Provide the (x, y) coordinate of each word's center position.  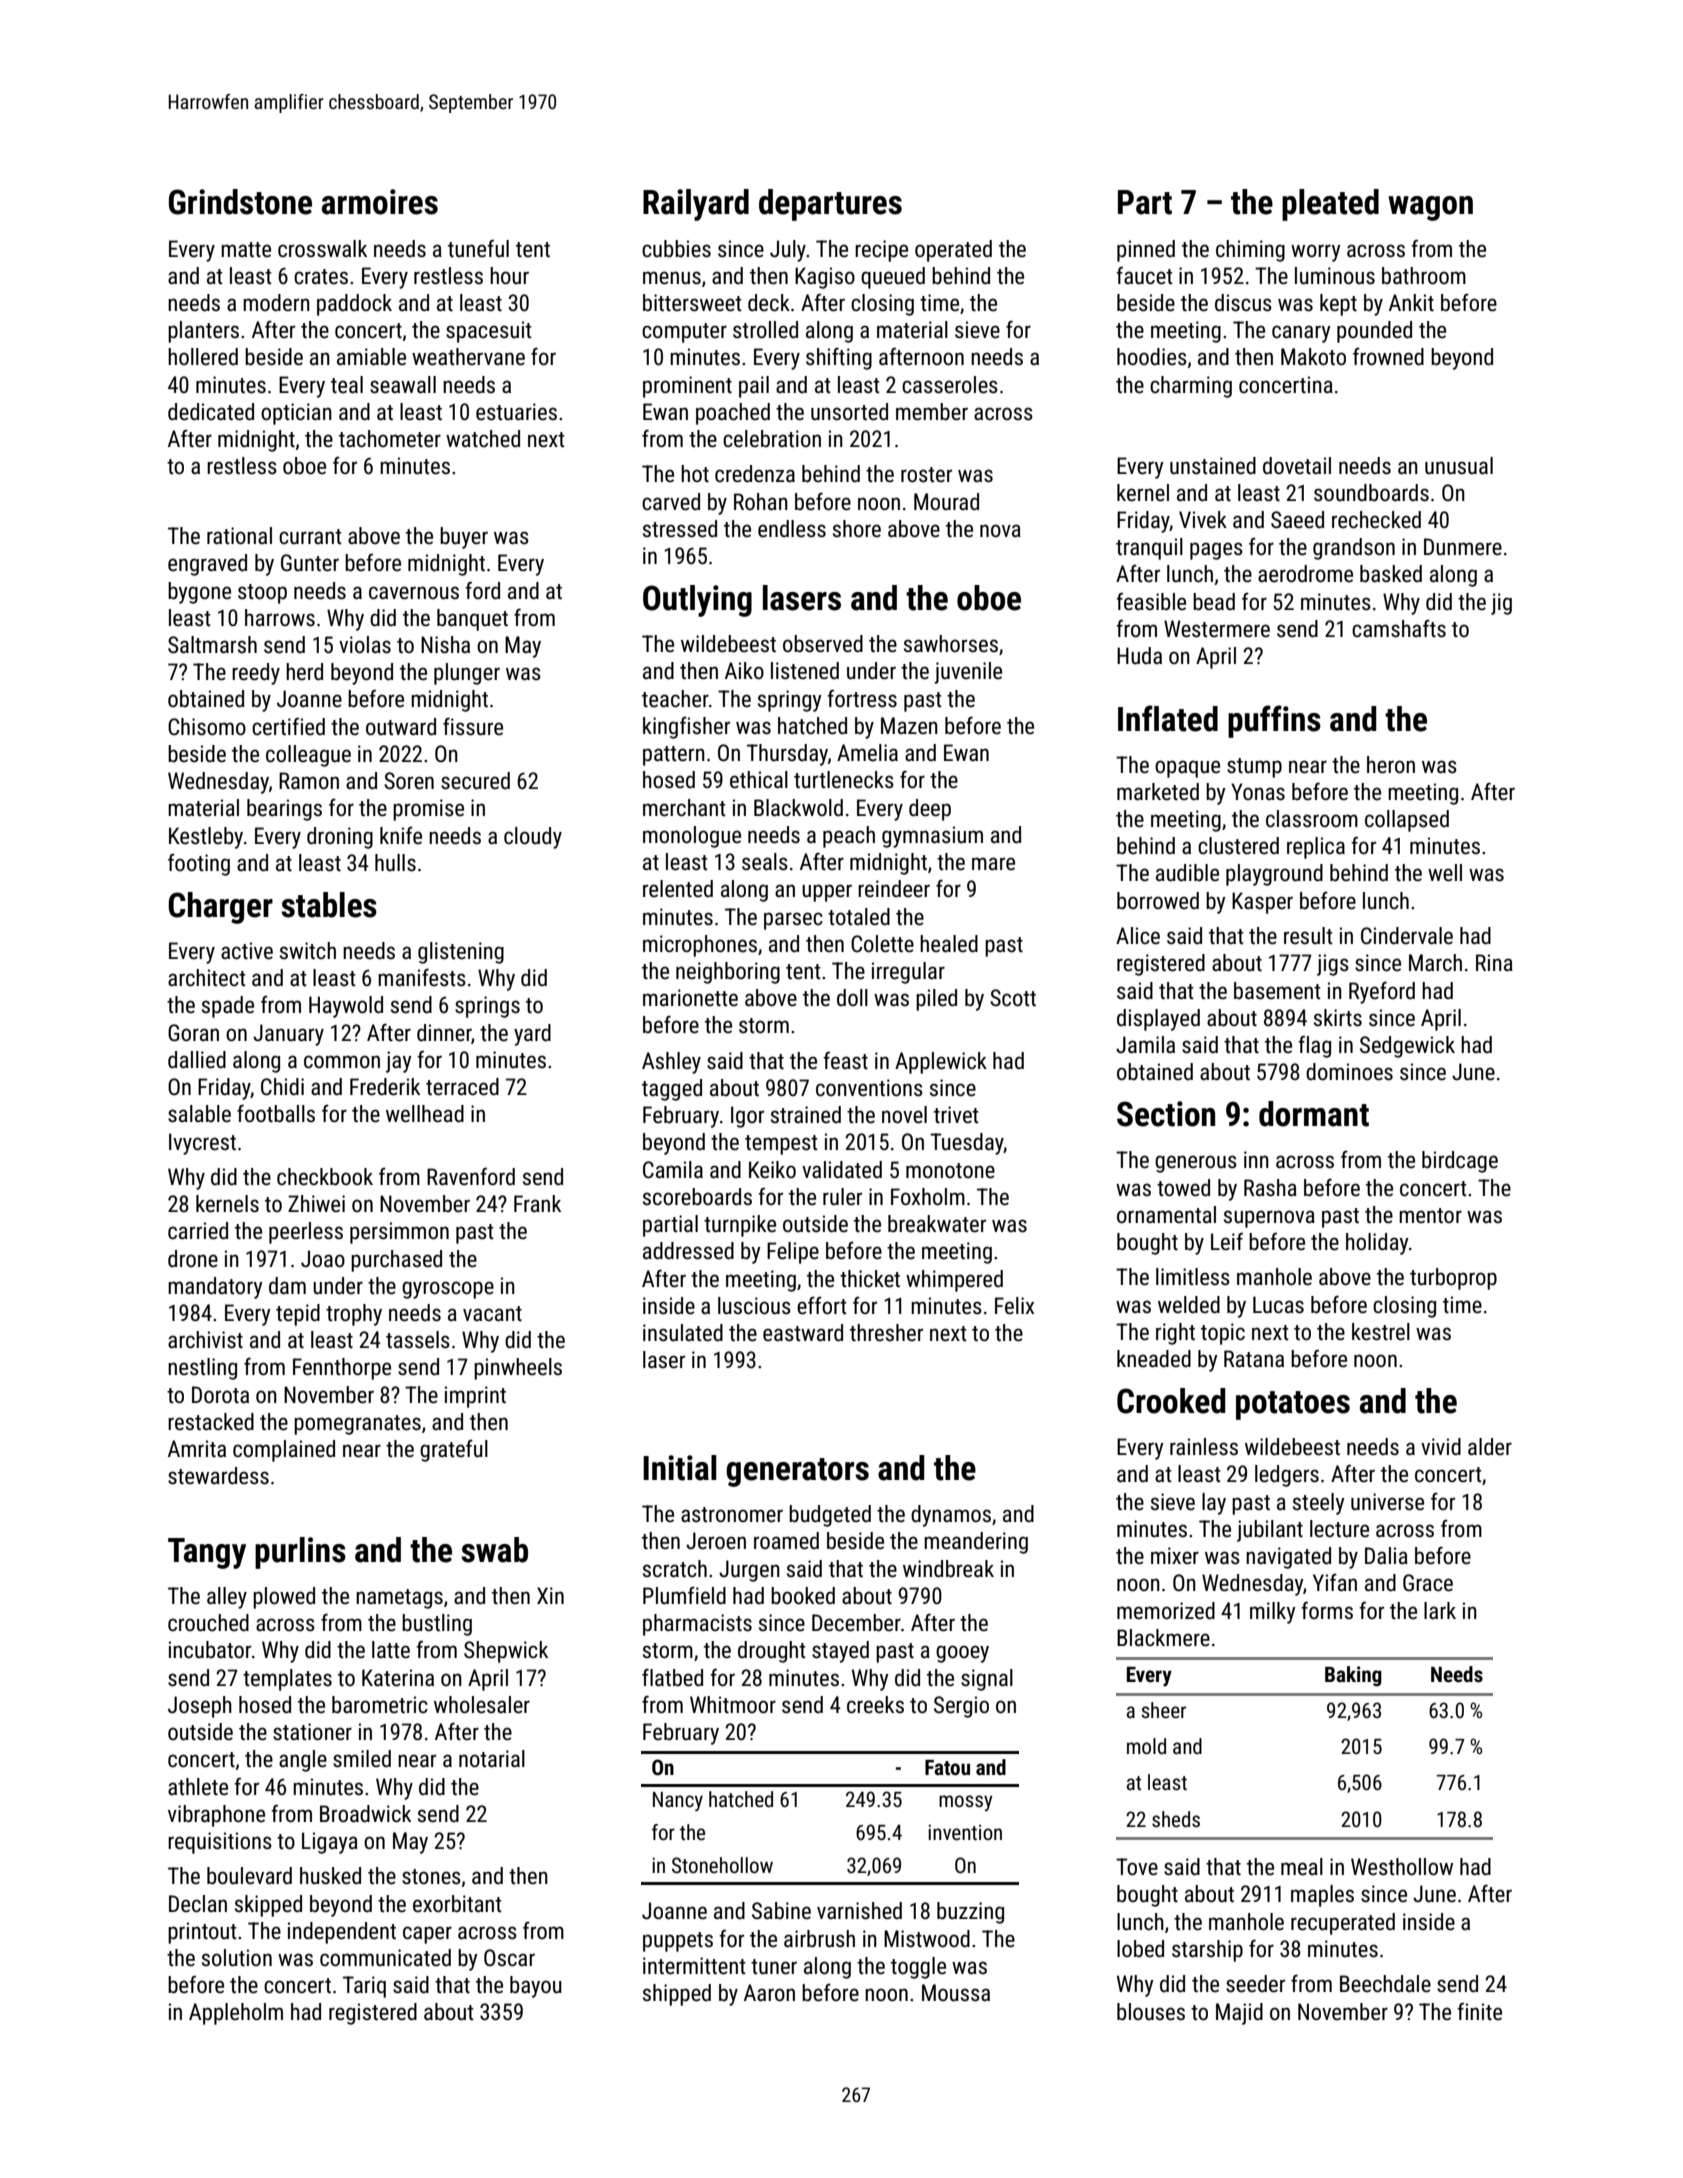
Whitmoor (733, 1705)
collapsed (1407, 821)
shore (857, 529)
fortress (862, 698)
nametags (399, 1599)
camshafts (1399, 628)
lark (1440, 1610)
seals (765, 862)
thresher (886, 1333)
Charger (220, 908)
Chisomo (207, 727)
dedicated (211, 412)
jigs (1333, 965)
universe (1387, 1502)
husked (330, 1876)
